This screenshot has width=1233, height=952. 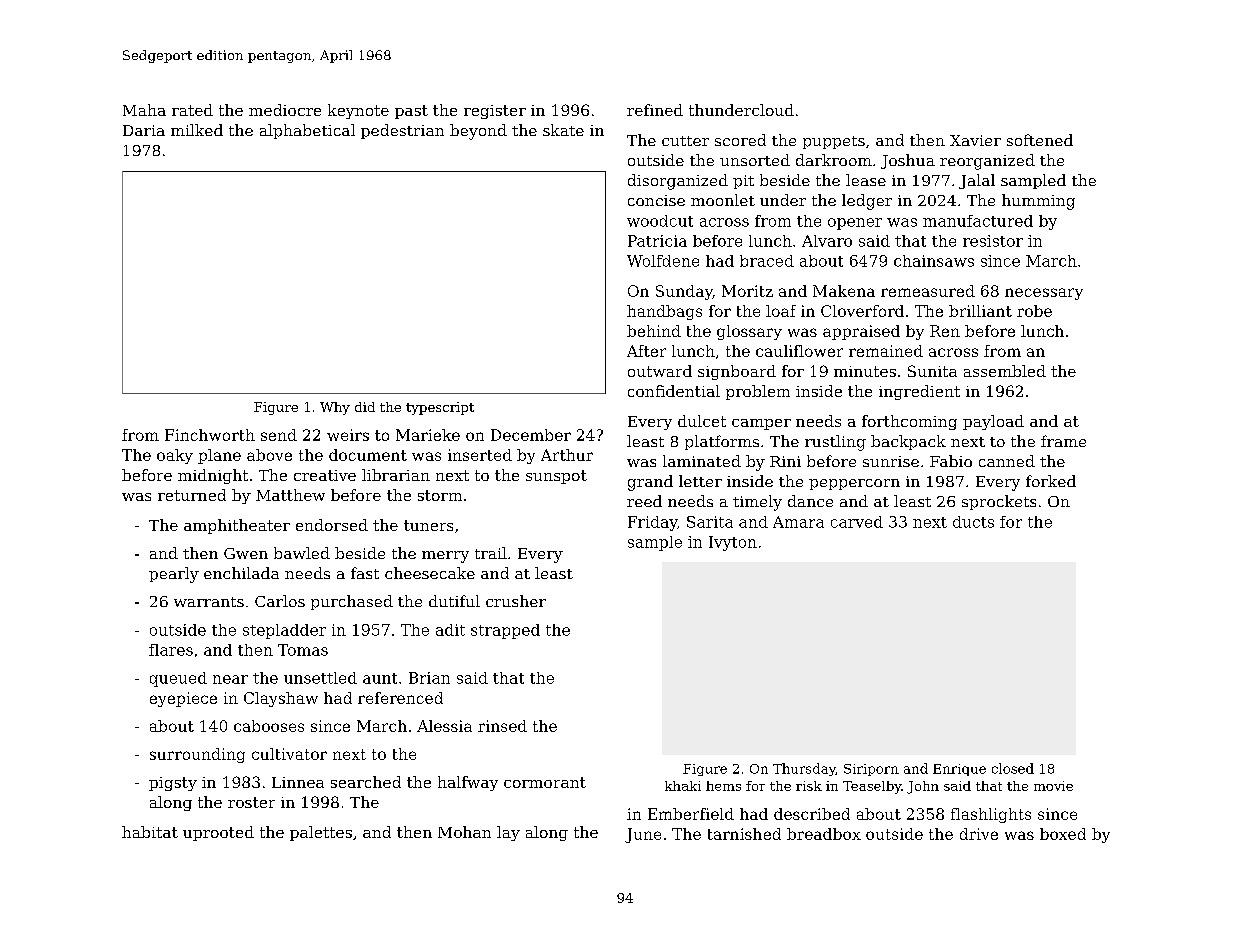 What do you see at coordinates (1013, 768) in the screenshot?
I see `closed` at bounding box center [1013, 768].
